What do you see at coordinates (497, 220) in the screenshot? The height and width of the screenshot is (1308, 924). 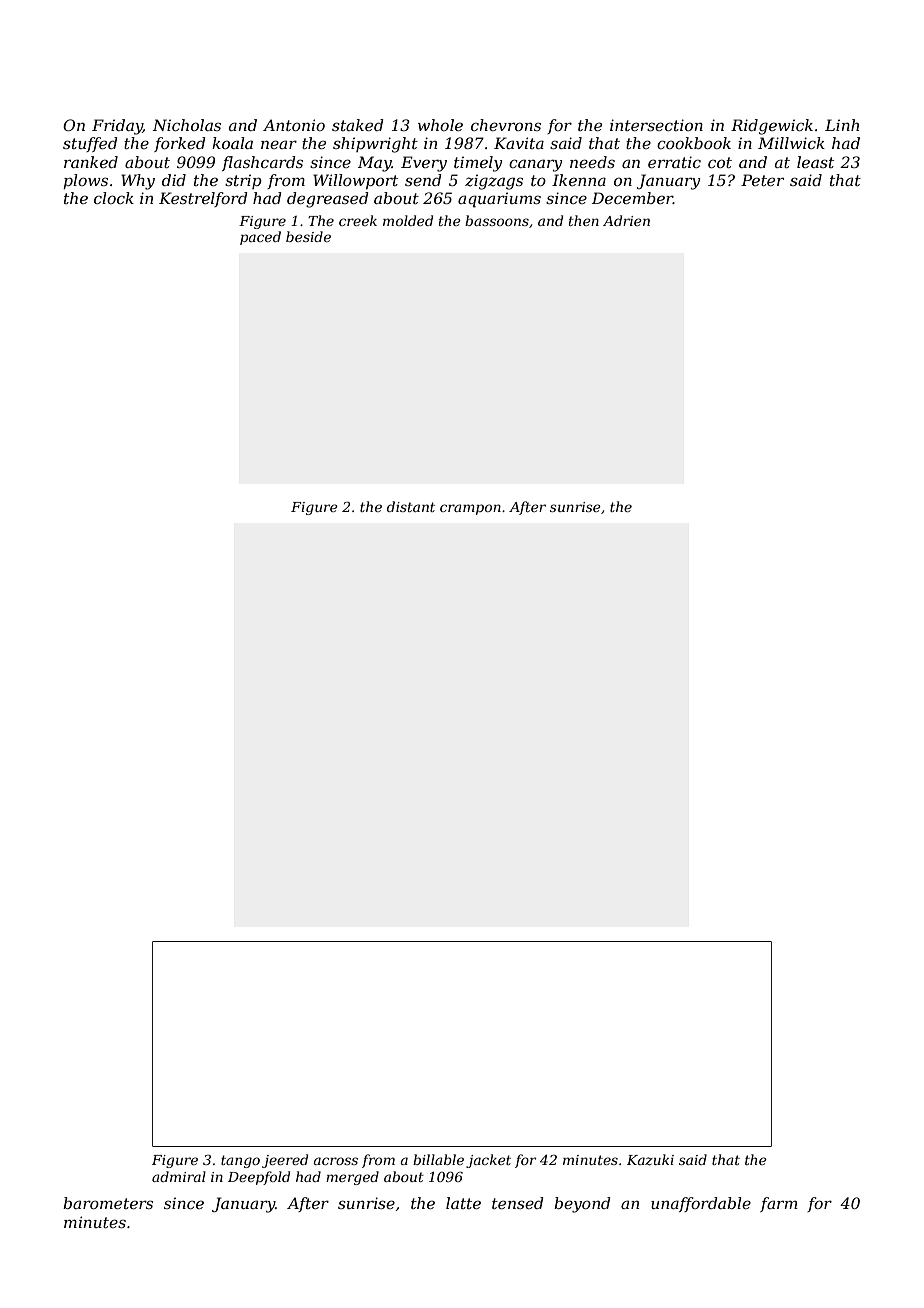 I see `bassoons` at bounding box center [497, 220].
